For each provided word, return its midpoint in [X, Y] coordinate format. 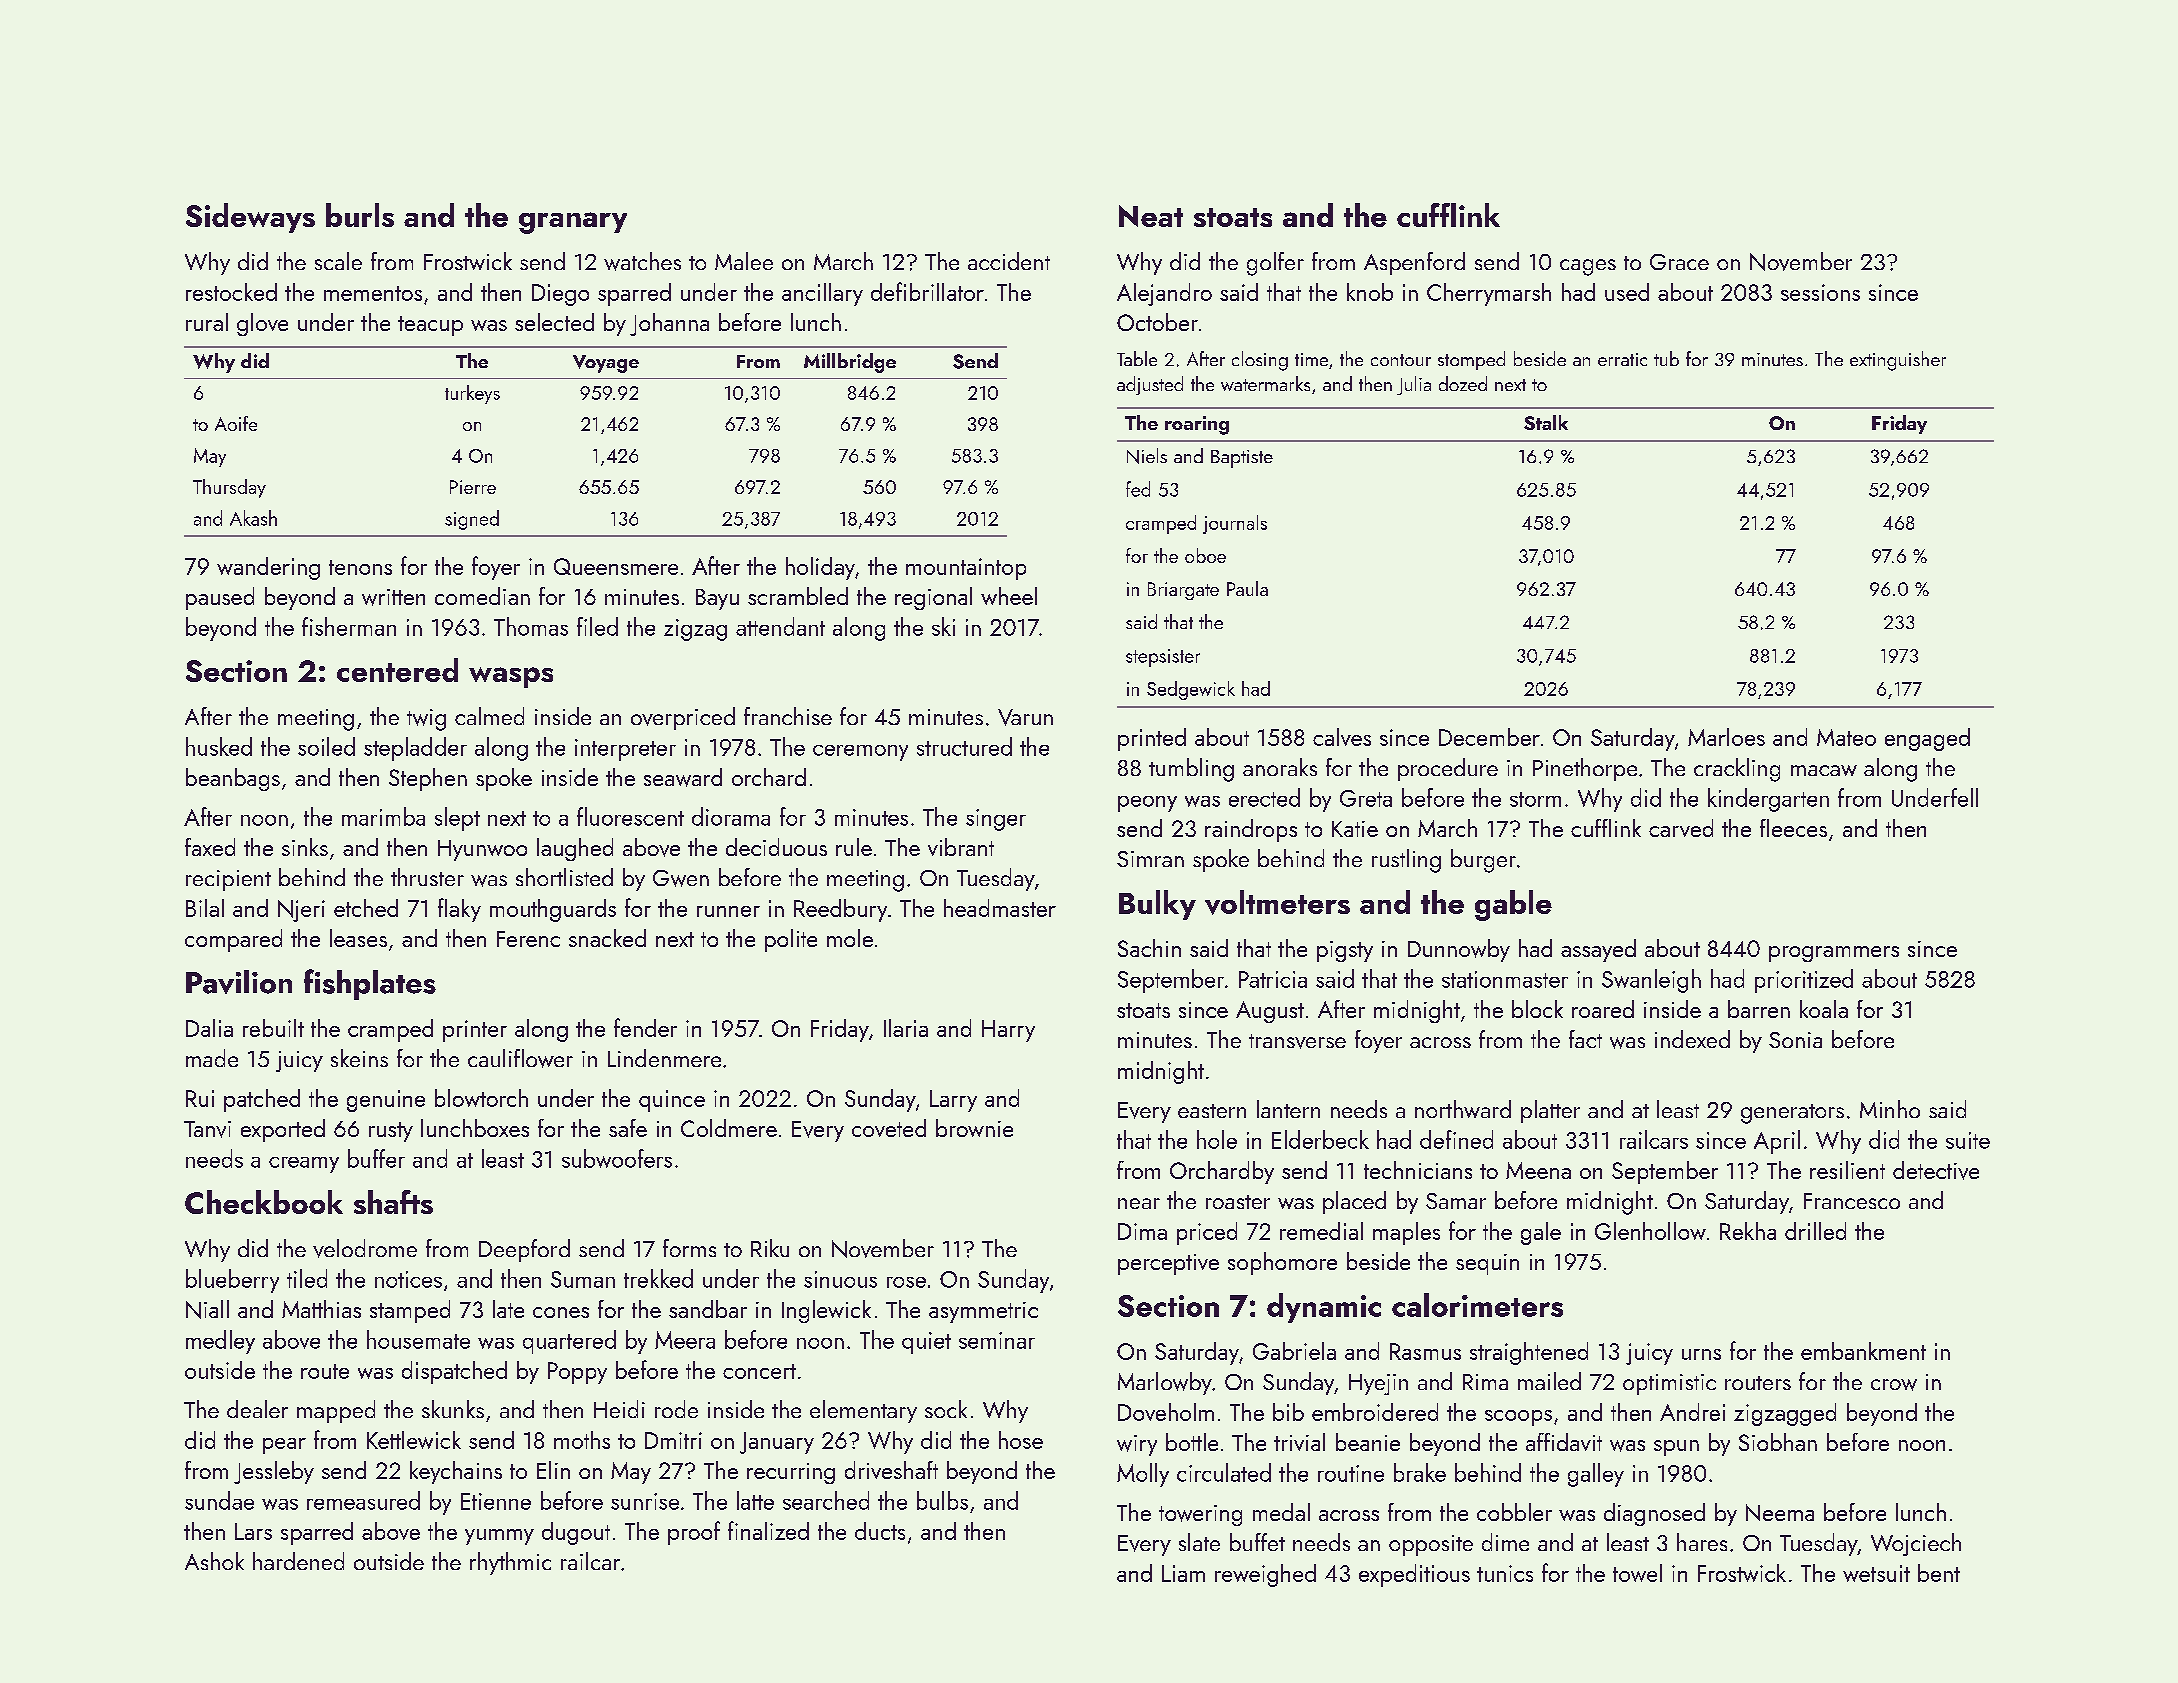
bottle [1192, 1442]
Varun [1025, 717]
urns [1701, 1354]
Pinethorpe [1585, 769]
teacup [430, 326]
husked [219, 746]
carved [1681, 828]
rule [854, 847]
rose [906, 1282]
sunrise [645, 1501]
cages [1588, 267]
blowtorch [481, 1098]
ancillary [822, 294]
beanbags [233, 779]
